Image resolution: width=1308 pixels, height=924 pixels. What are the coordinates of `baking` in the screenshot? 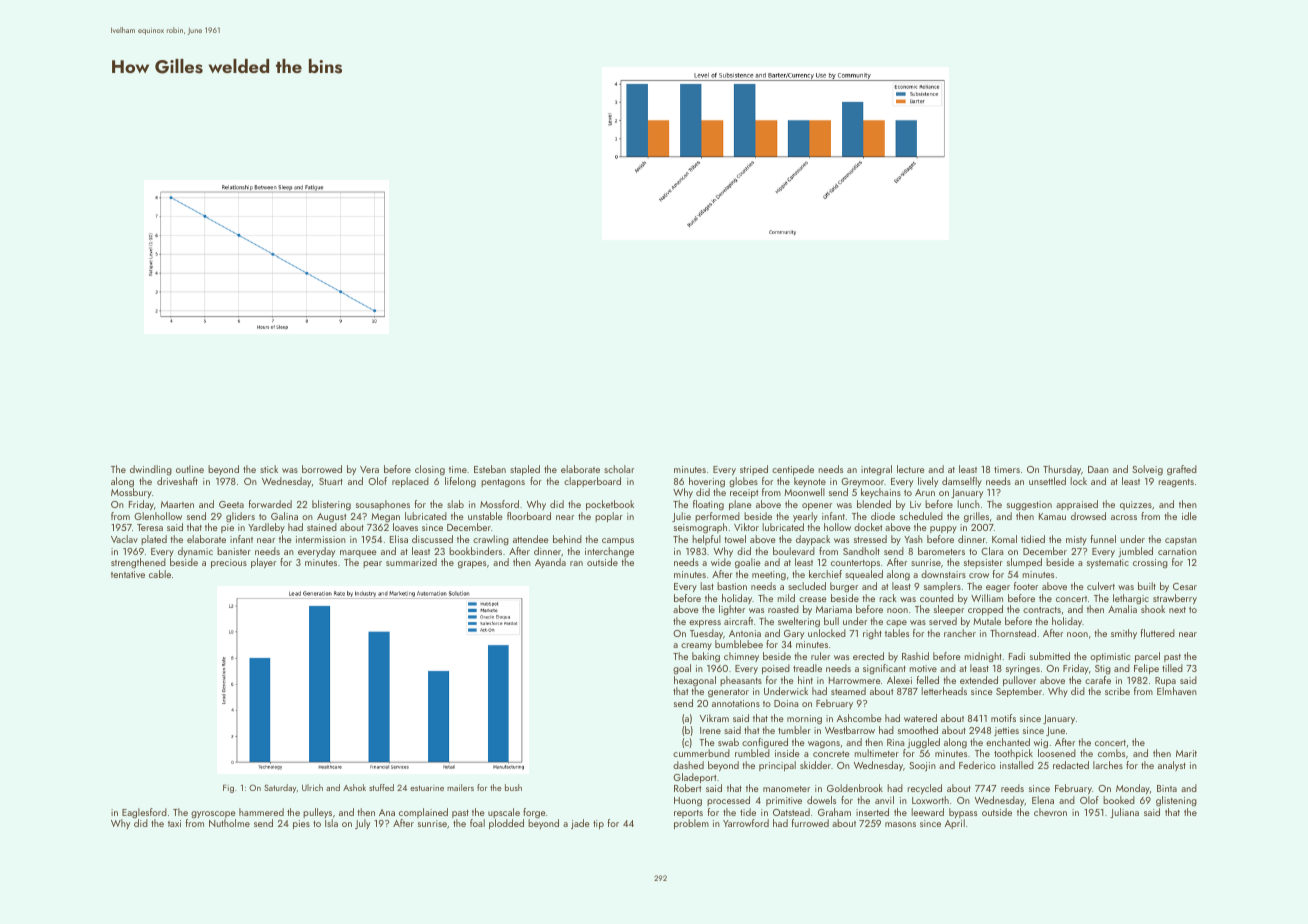 It's located at (706, 657).
